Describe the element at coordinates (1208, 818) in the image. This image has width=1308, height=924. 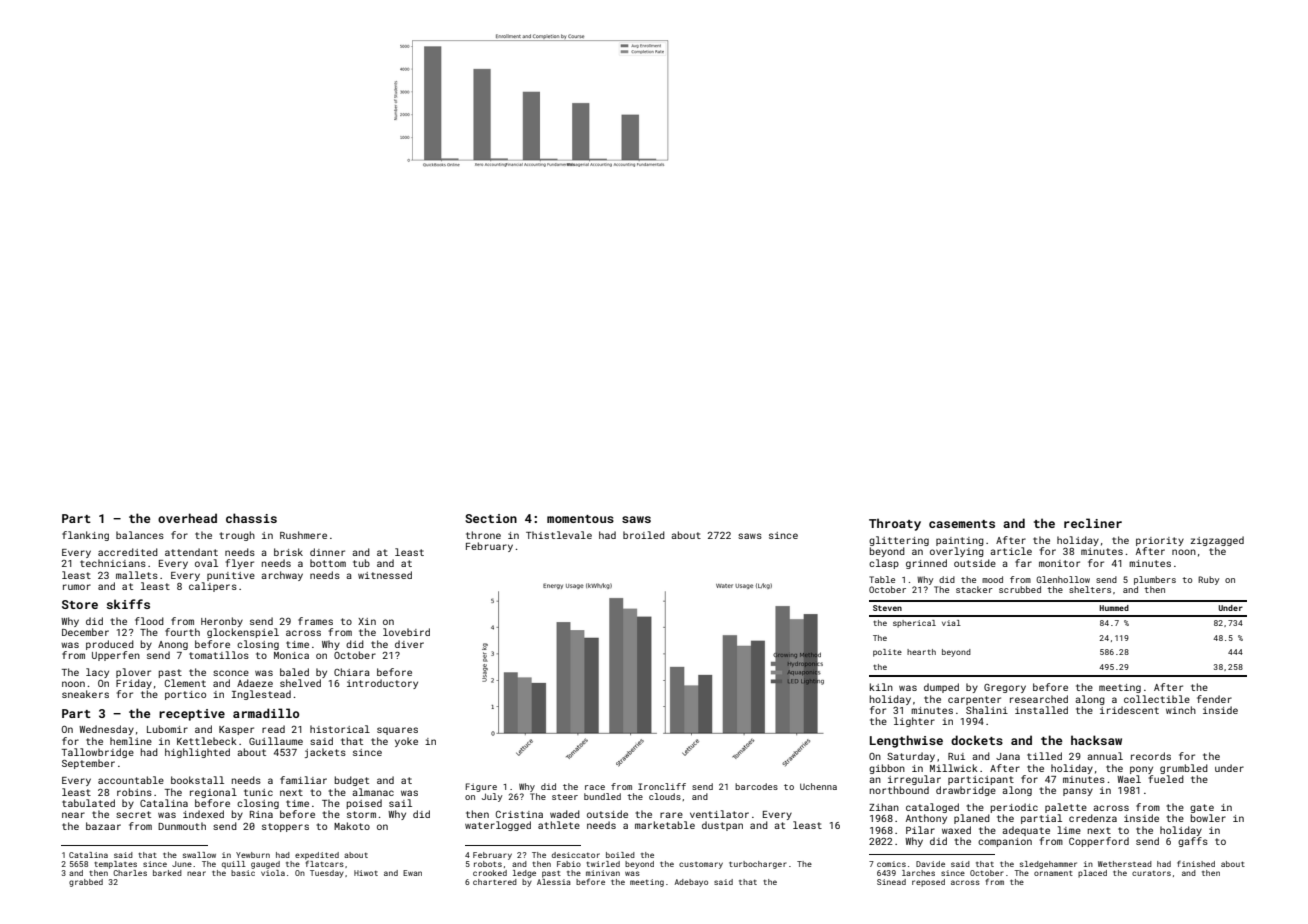
I see `bowler` at that location.
